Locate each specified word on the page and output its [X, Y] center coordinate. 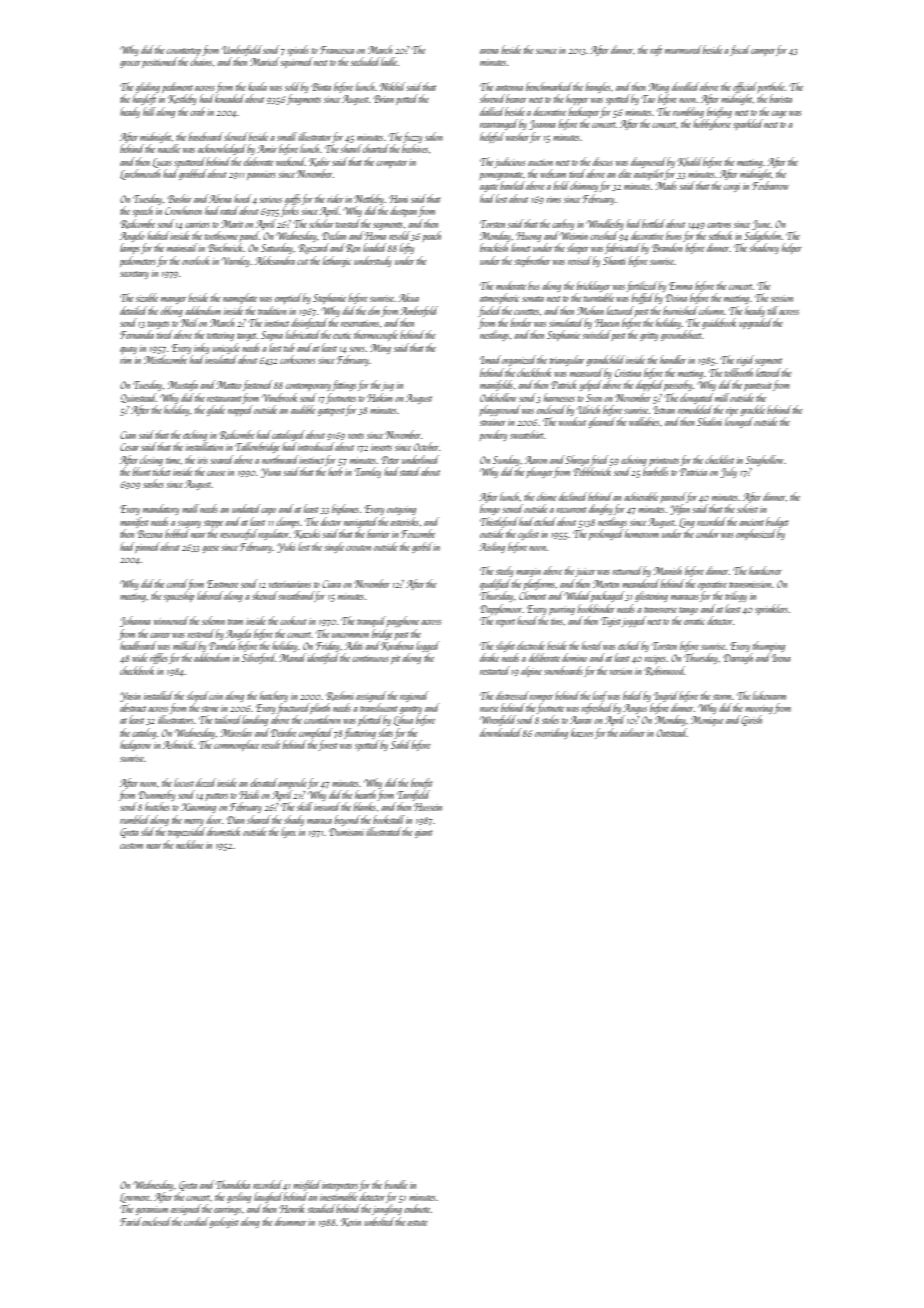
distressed [512, 695]
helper [792, 248]
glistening [651, 596]
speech [142, 211]
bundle [396, 1184]
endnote [417, 1208]
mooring [759, 709]
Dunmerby [156, 795]
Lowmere [135, 1198]
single [334, 547]
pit [395, 660]
